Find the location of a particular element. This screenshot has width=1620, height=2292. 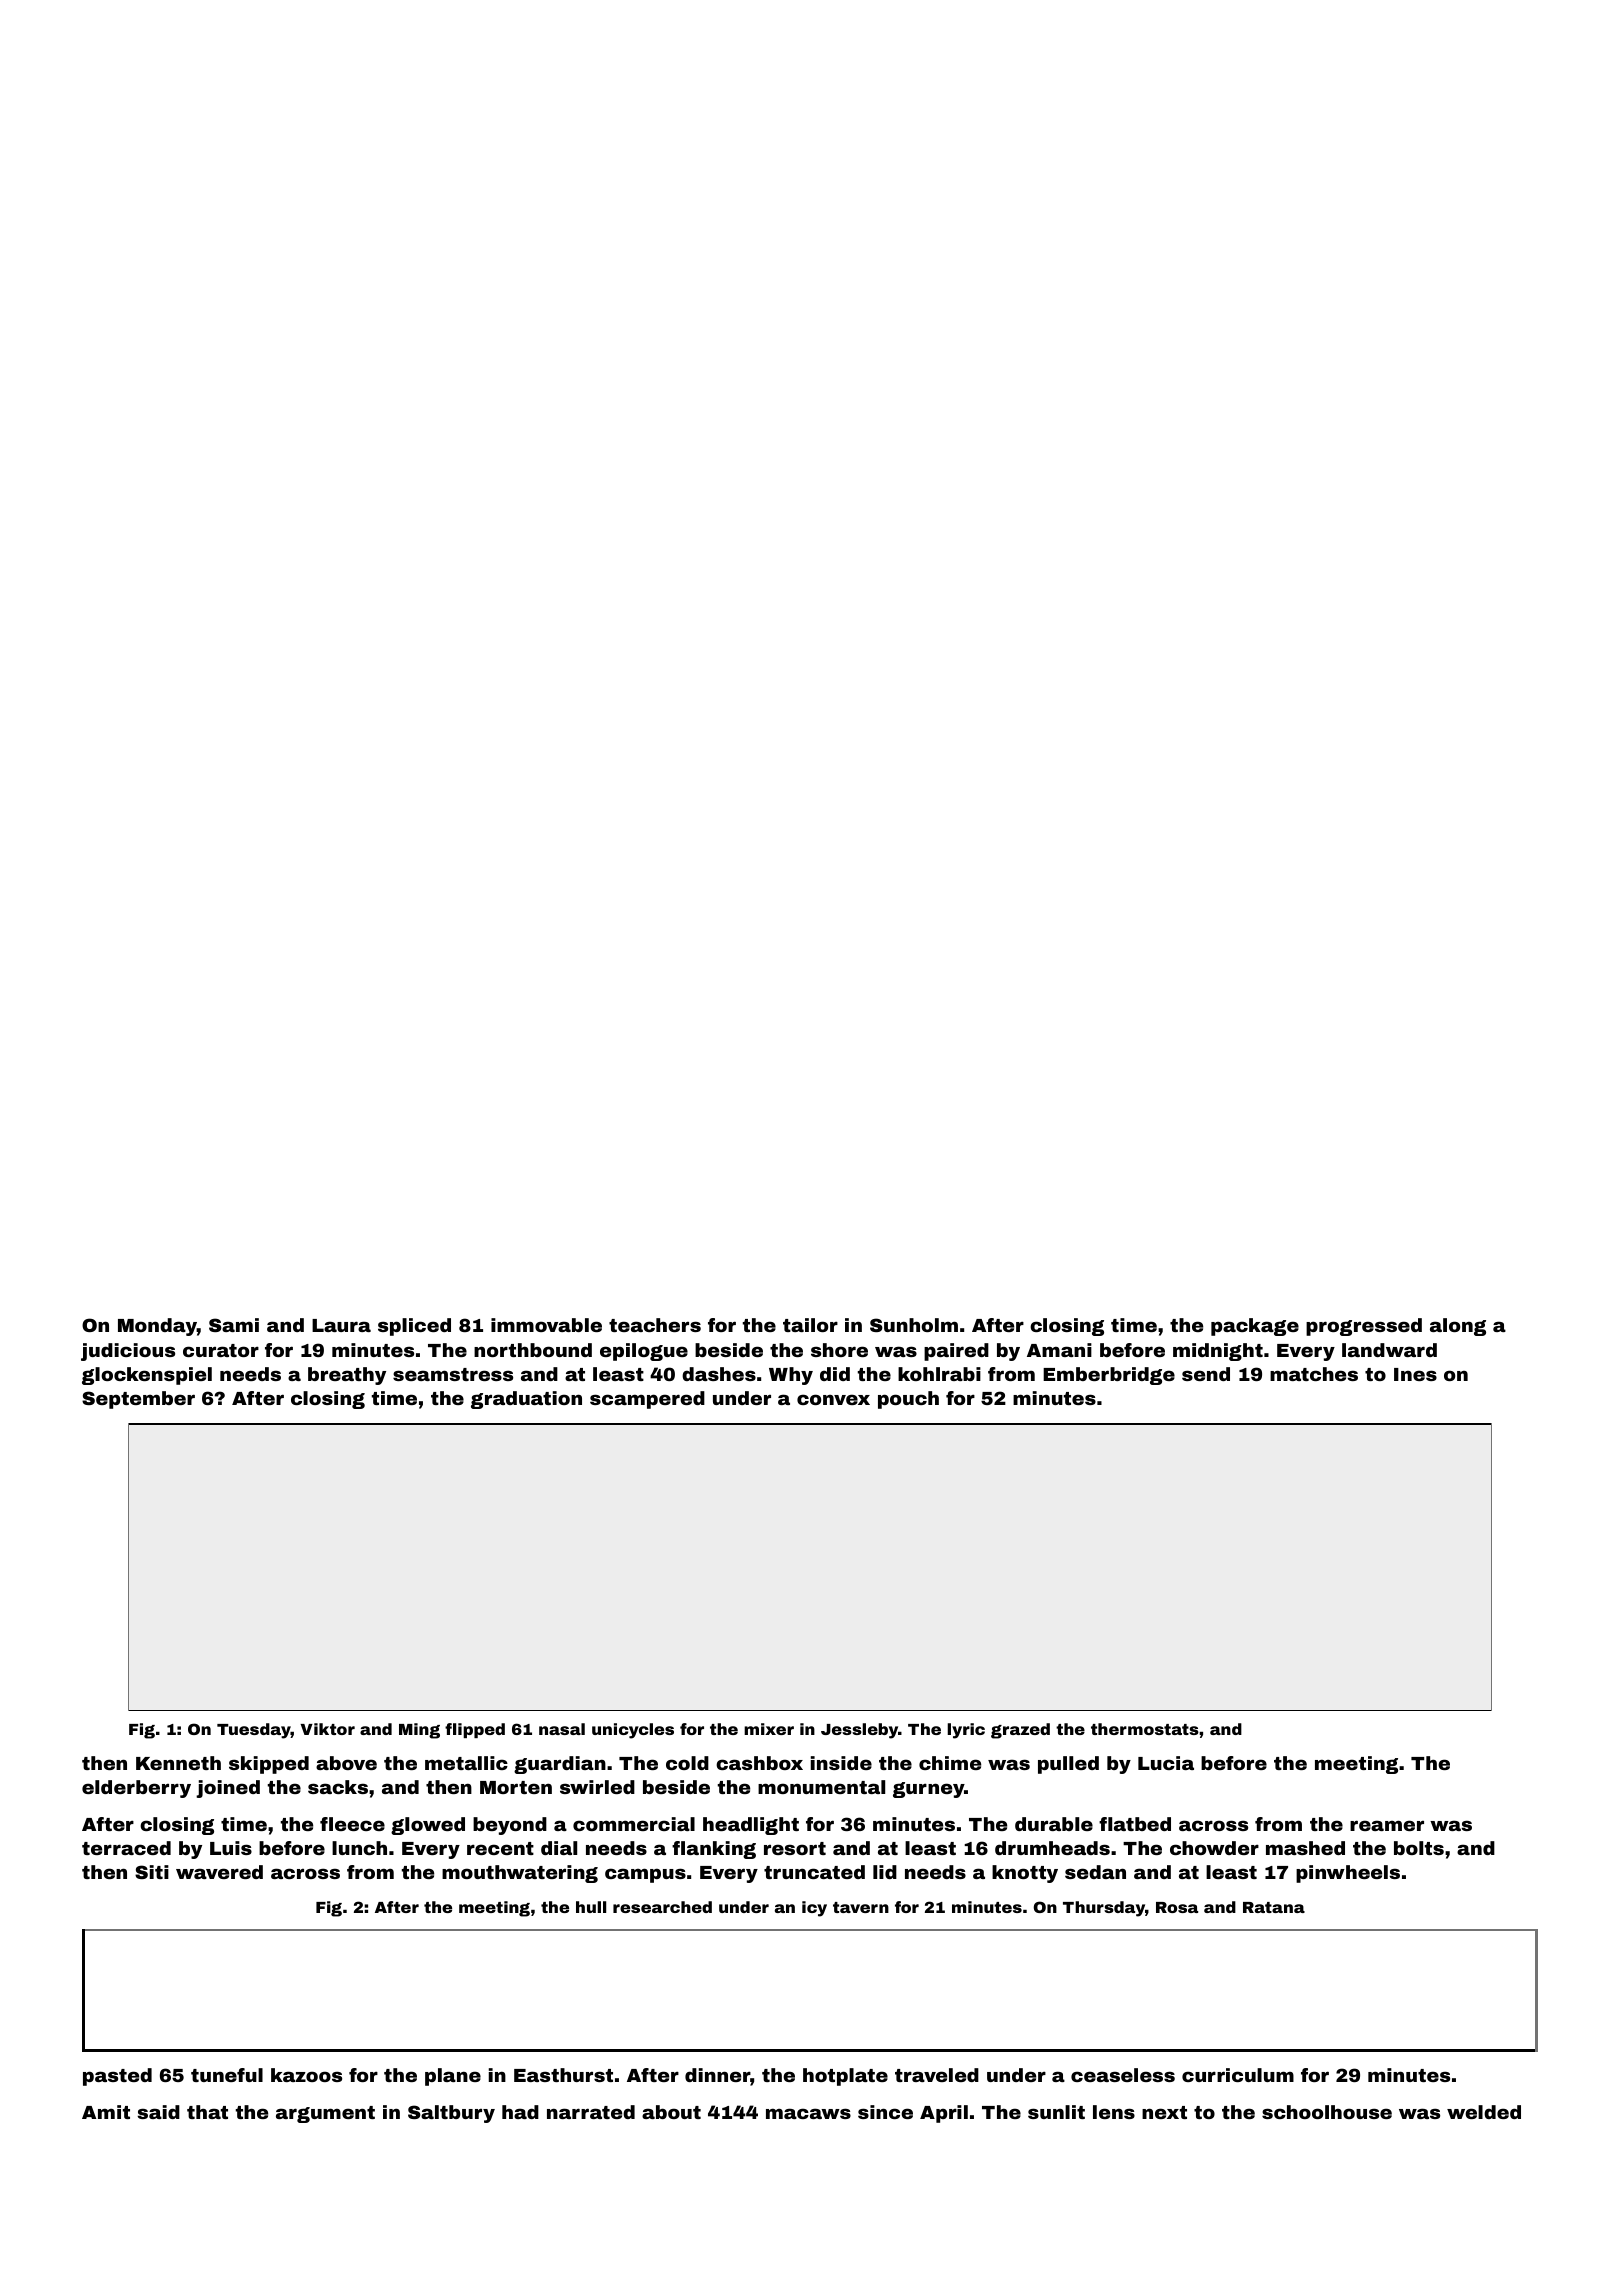

wavered is located at coordinates (219, 1872).
